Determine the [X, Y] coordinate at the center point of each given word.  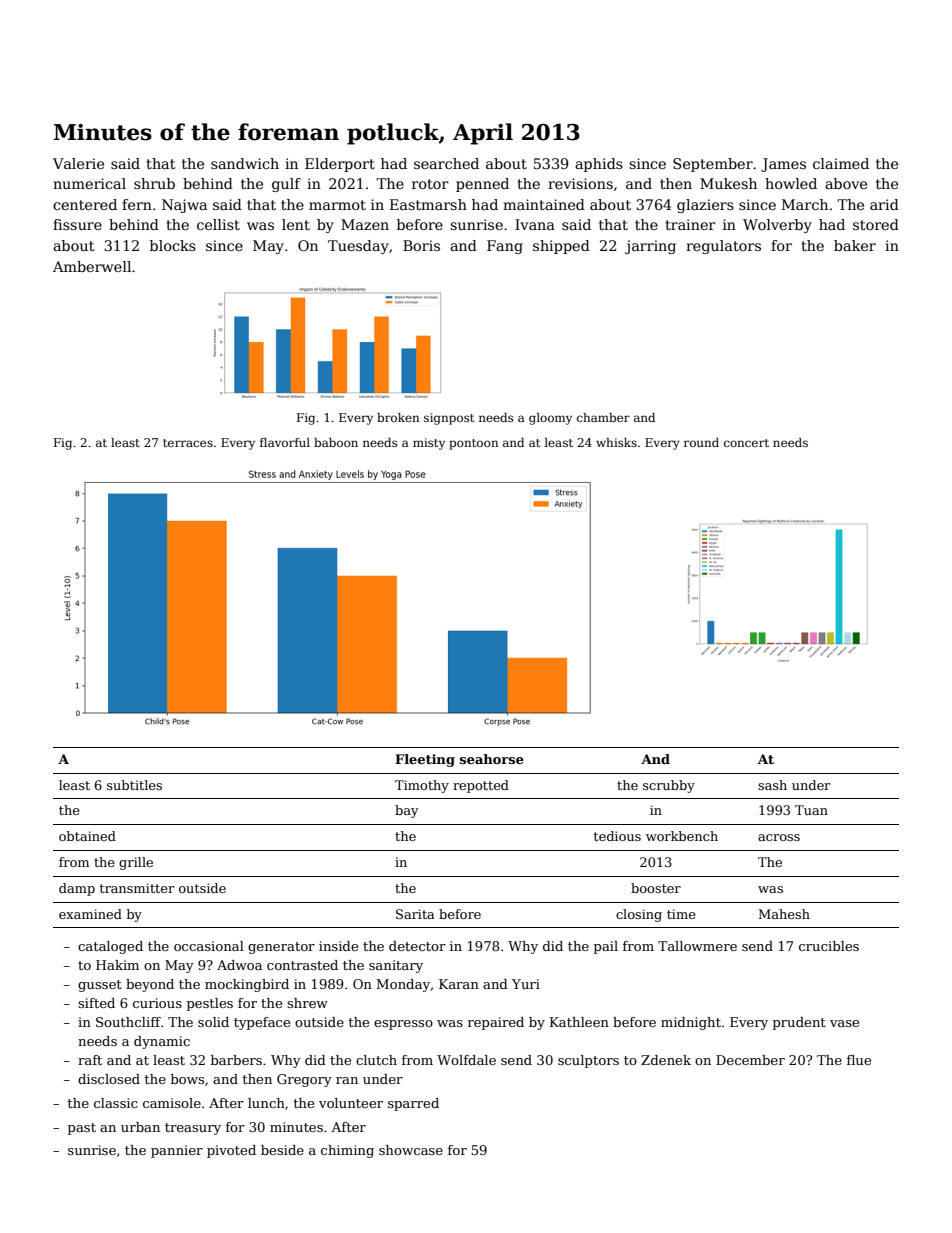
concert [746, 443]
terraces [188, 443]
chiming [347, 1151]
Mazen [365, 224]
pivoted [231, 1151]
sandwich [245, 163]
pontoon [473, 444]
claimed [841, 163]
